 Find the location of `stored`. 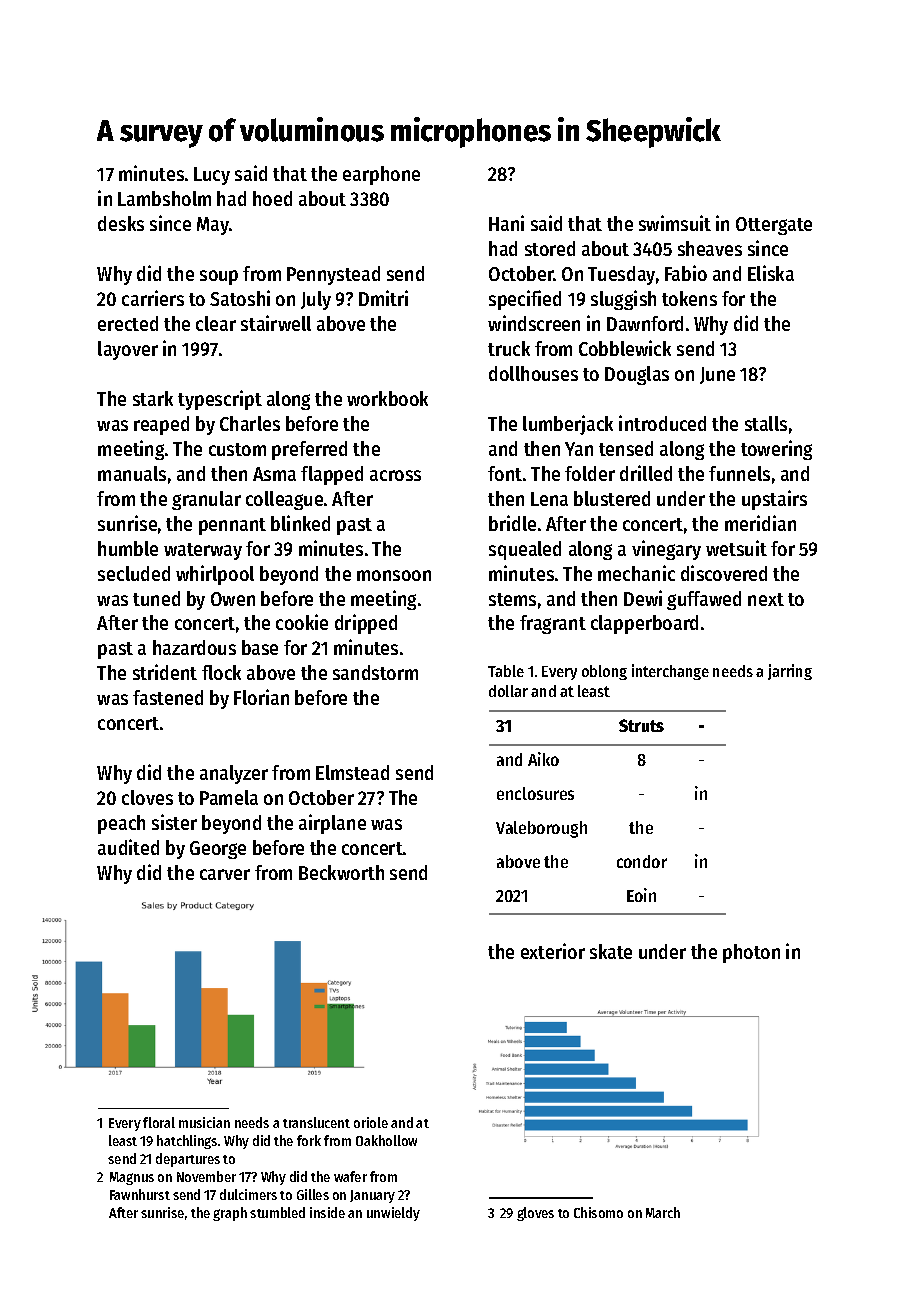

stored is located at coordinates (550, 248).
